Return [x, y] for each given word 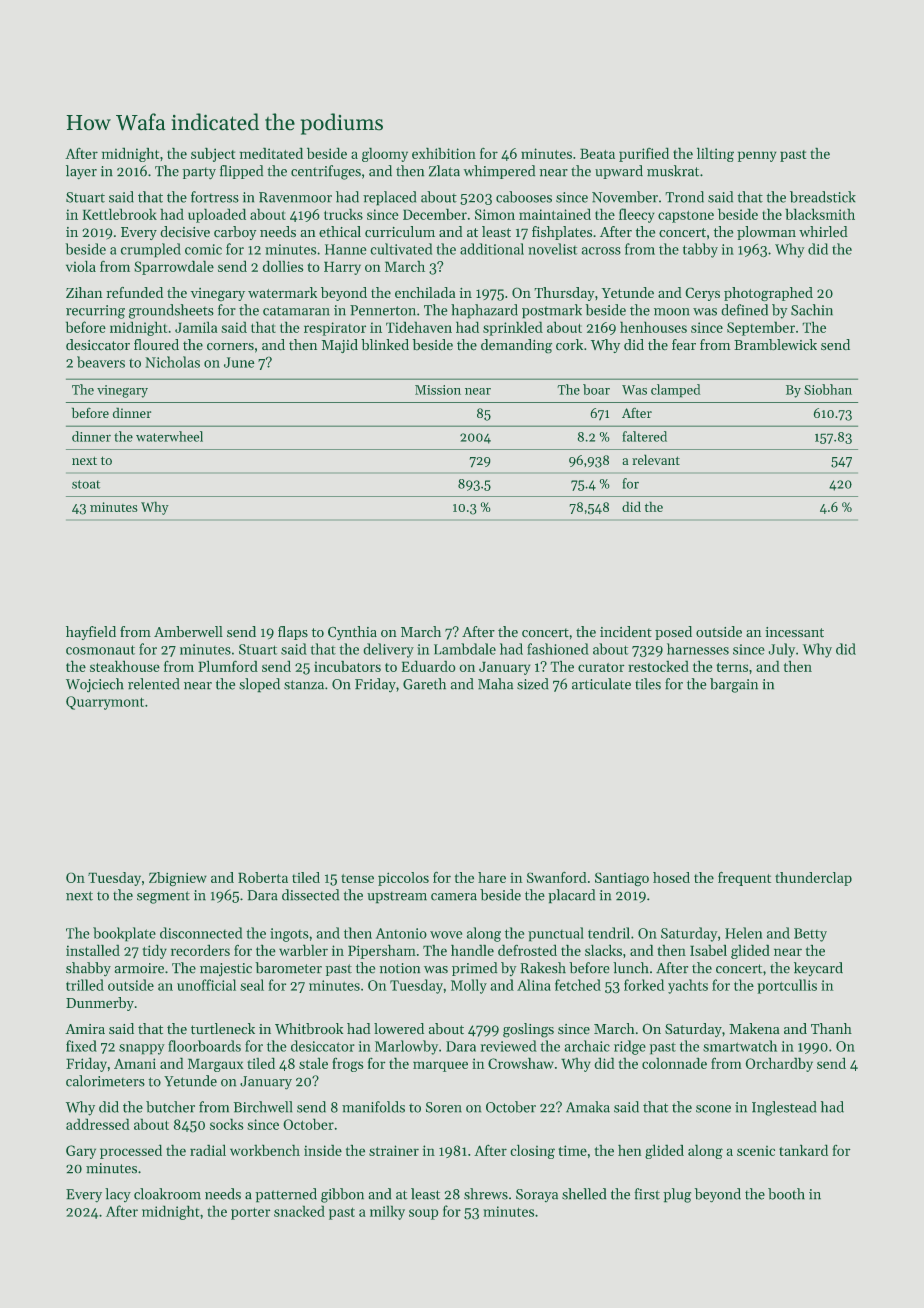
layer [81, 172]
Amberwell [188, 631]
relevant [656, 460]
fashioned [558, 649]
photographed [768, 294]
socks [226, 1124]
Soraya [537, 1195]
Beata [597, 154]
